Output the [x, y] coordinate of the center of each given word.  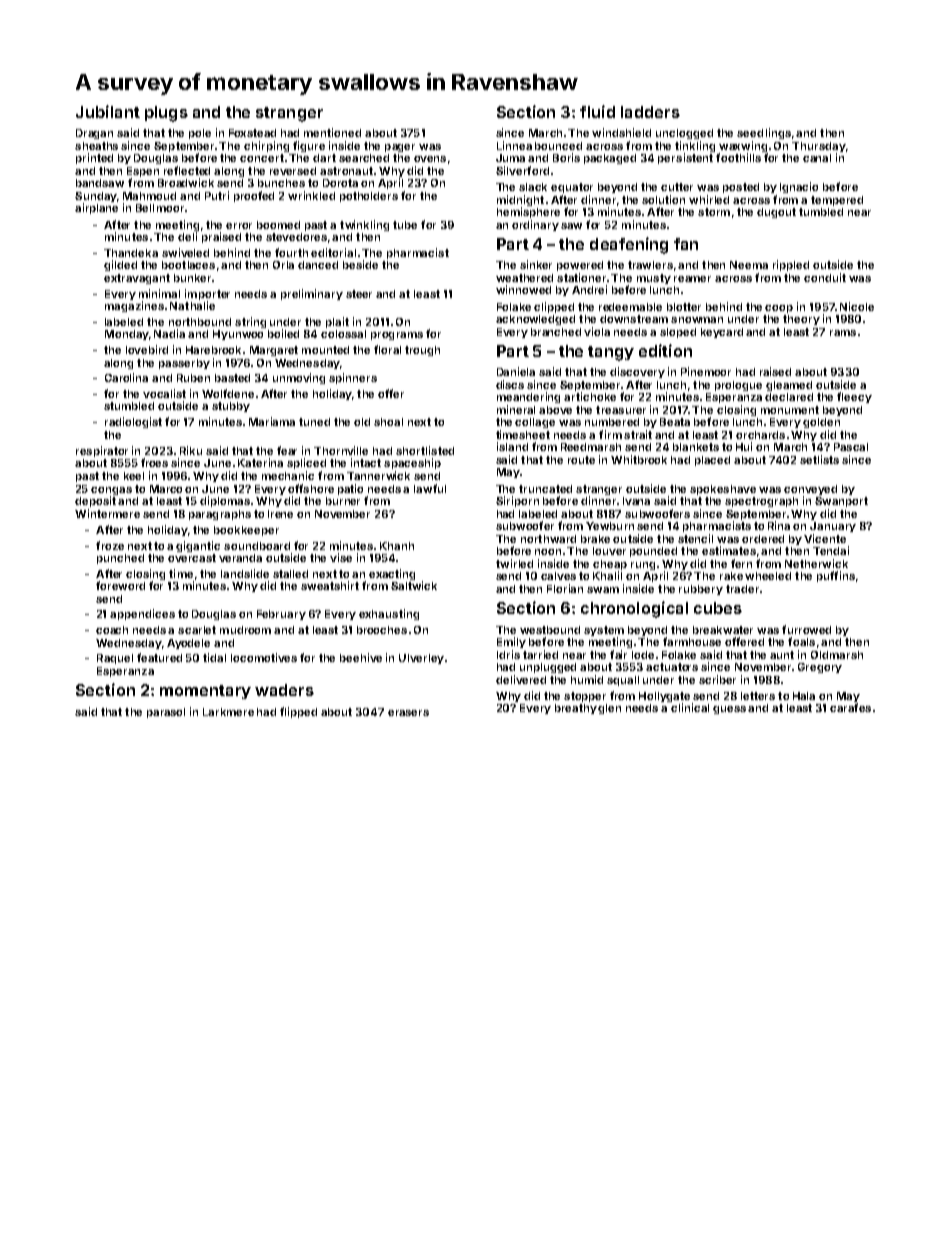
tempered [837, 201]
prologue [738, 386]
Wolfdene [228, 393]
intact [366, 462]
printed [94, 158]
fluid [597, 111]
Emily [511, 642]
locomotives [264, 657]
